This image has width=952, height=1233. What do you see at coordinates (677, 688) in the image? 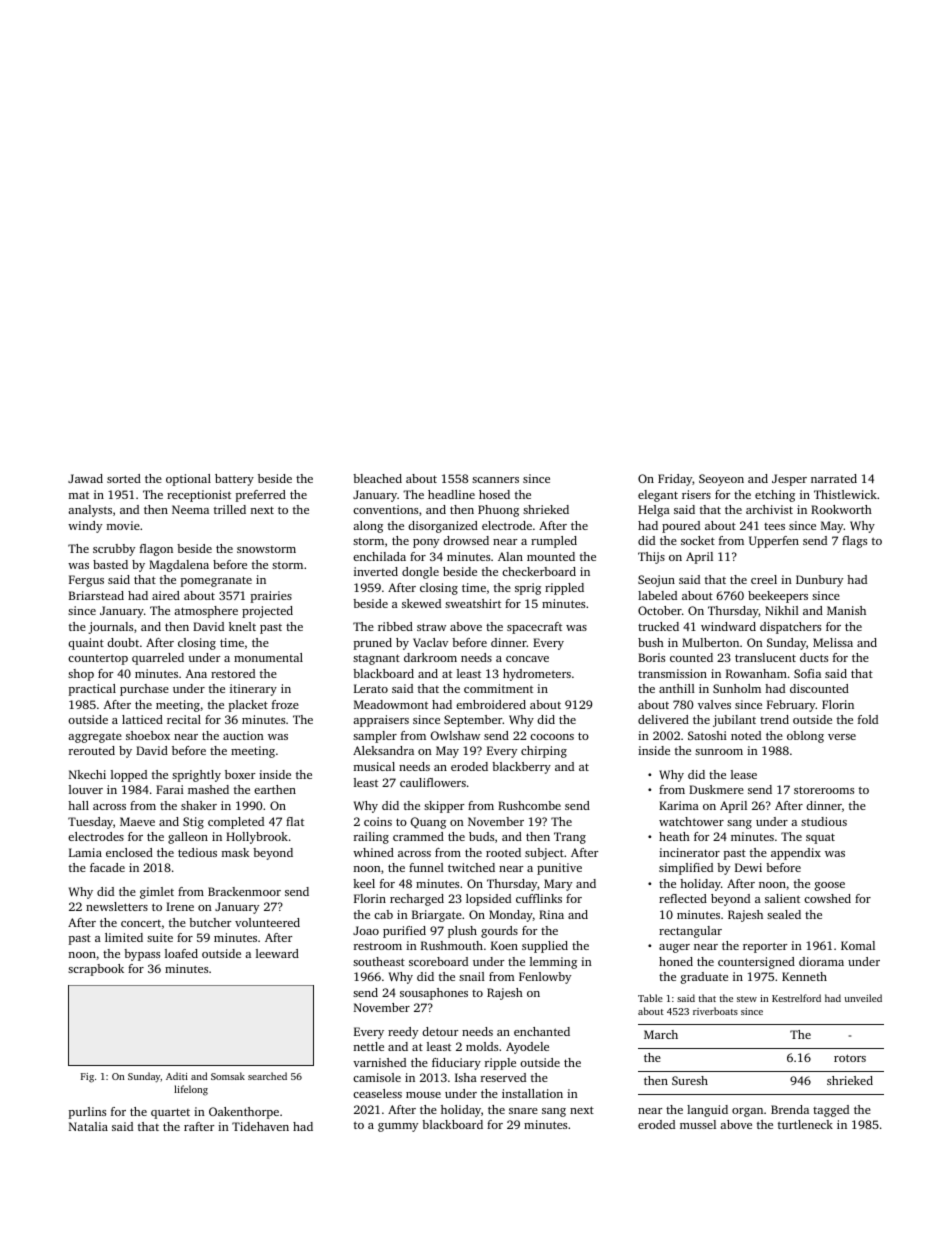
I see `anthill` at bounding box center [677, 688].
